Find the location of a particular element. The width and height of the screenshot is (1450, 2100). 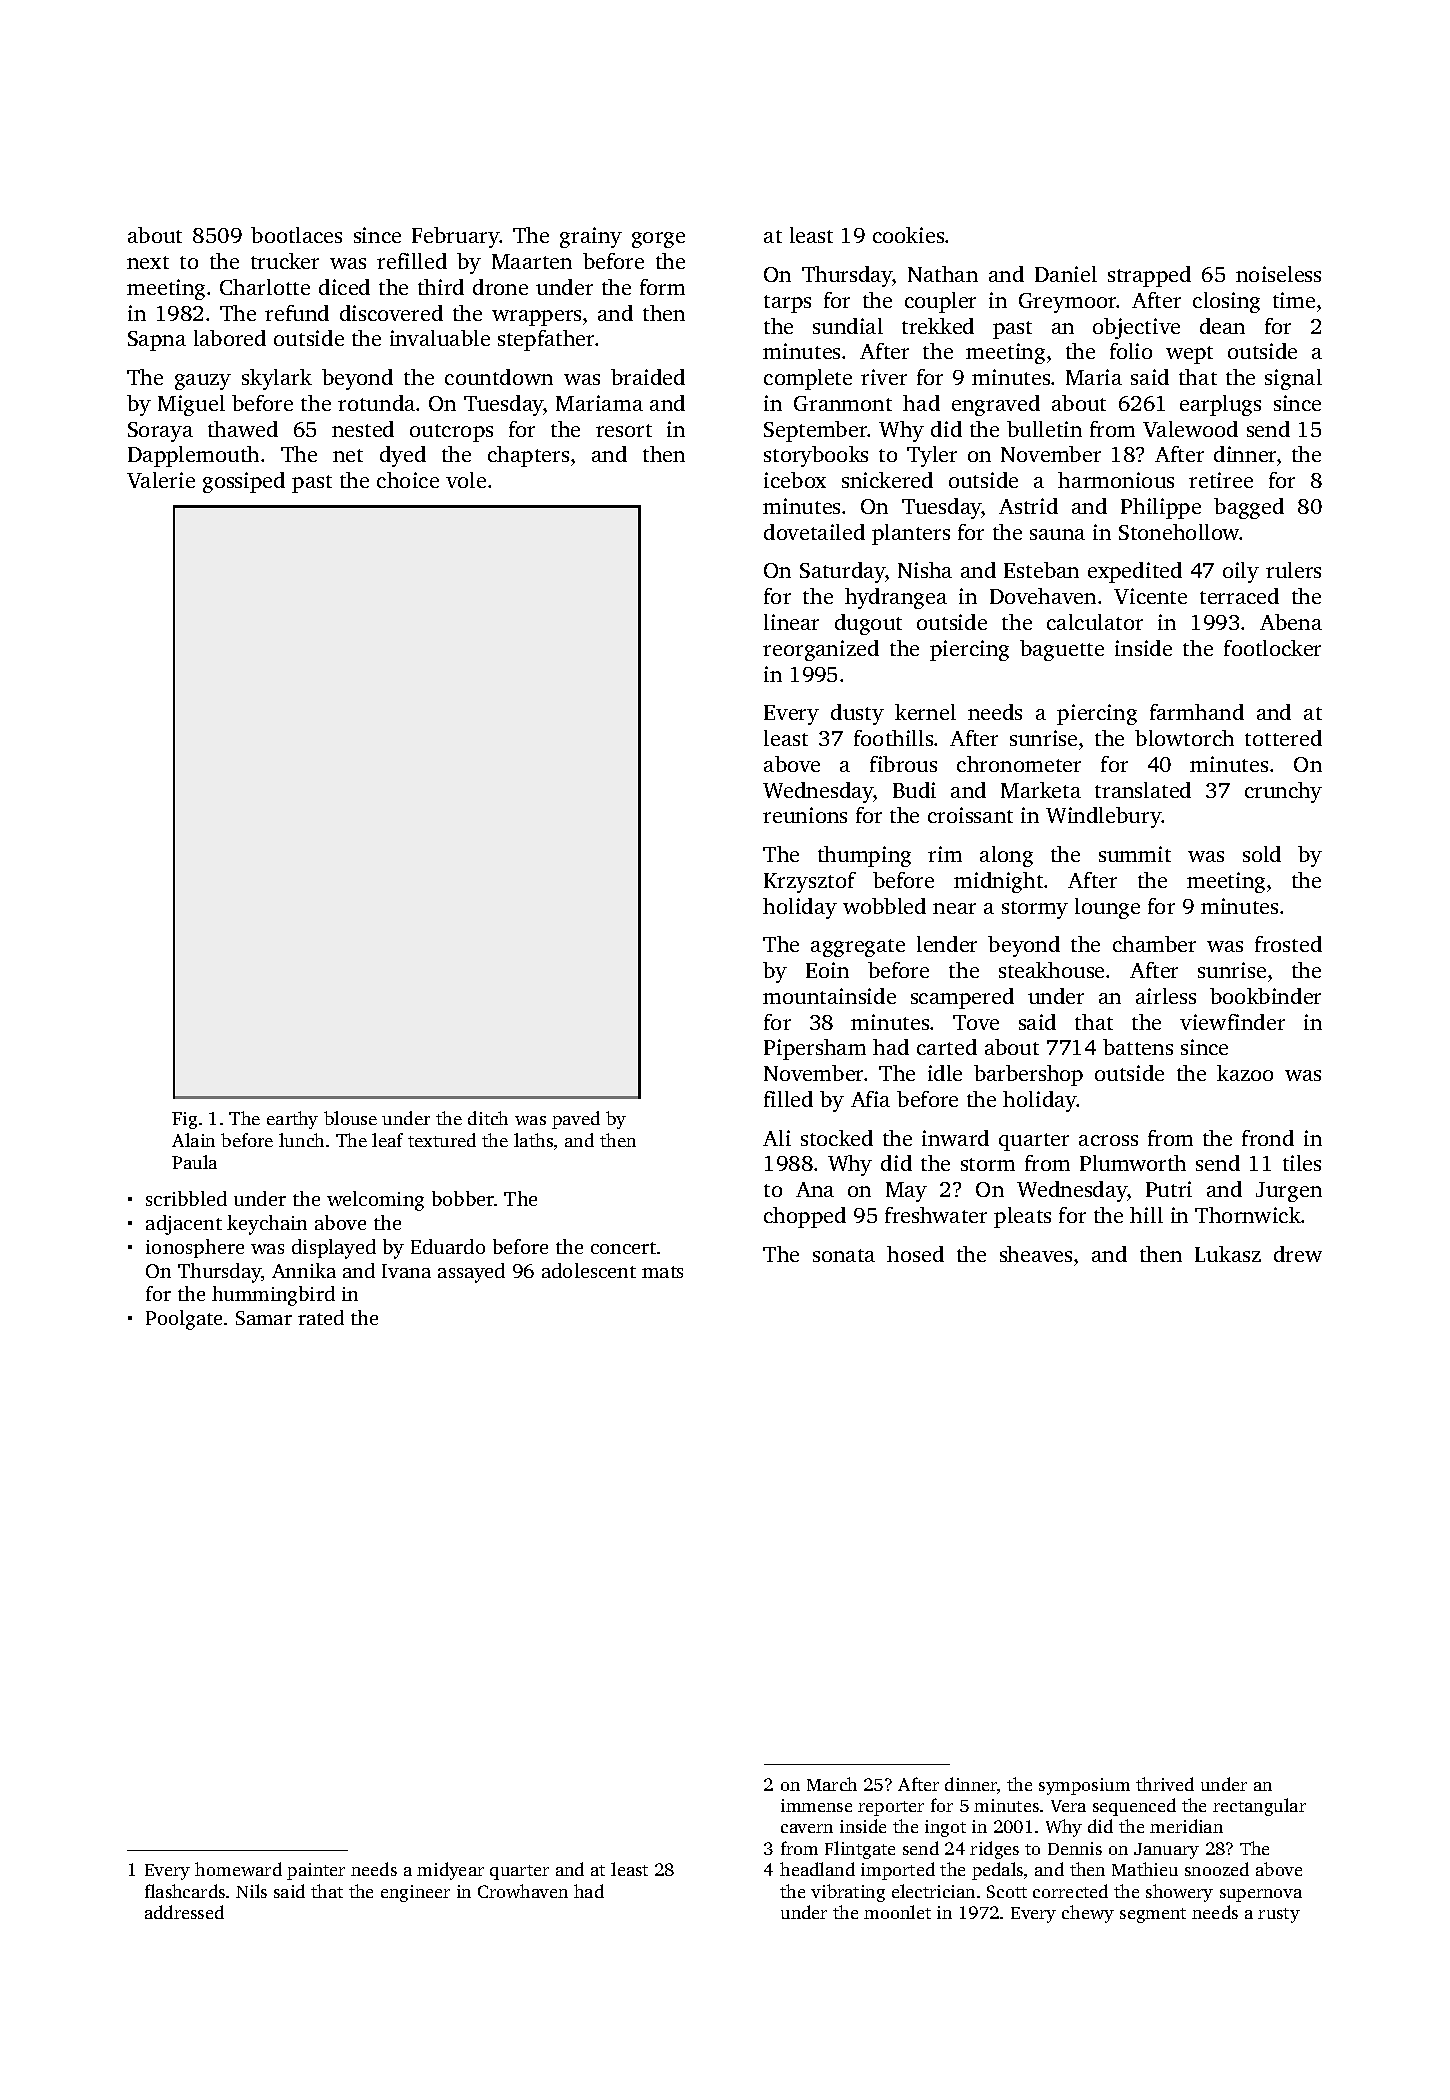

adolescent is located at coordinates (589, 1270).
